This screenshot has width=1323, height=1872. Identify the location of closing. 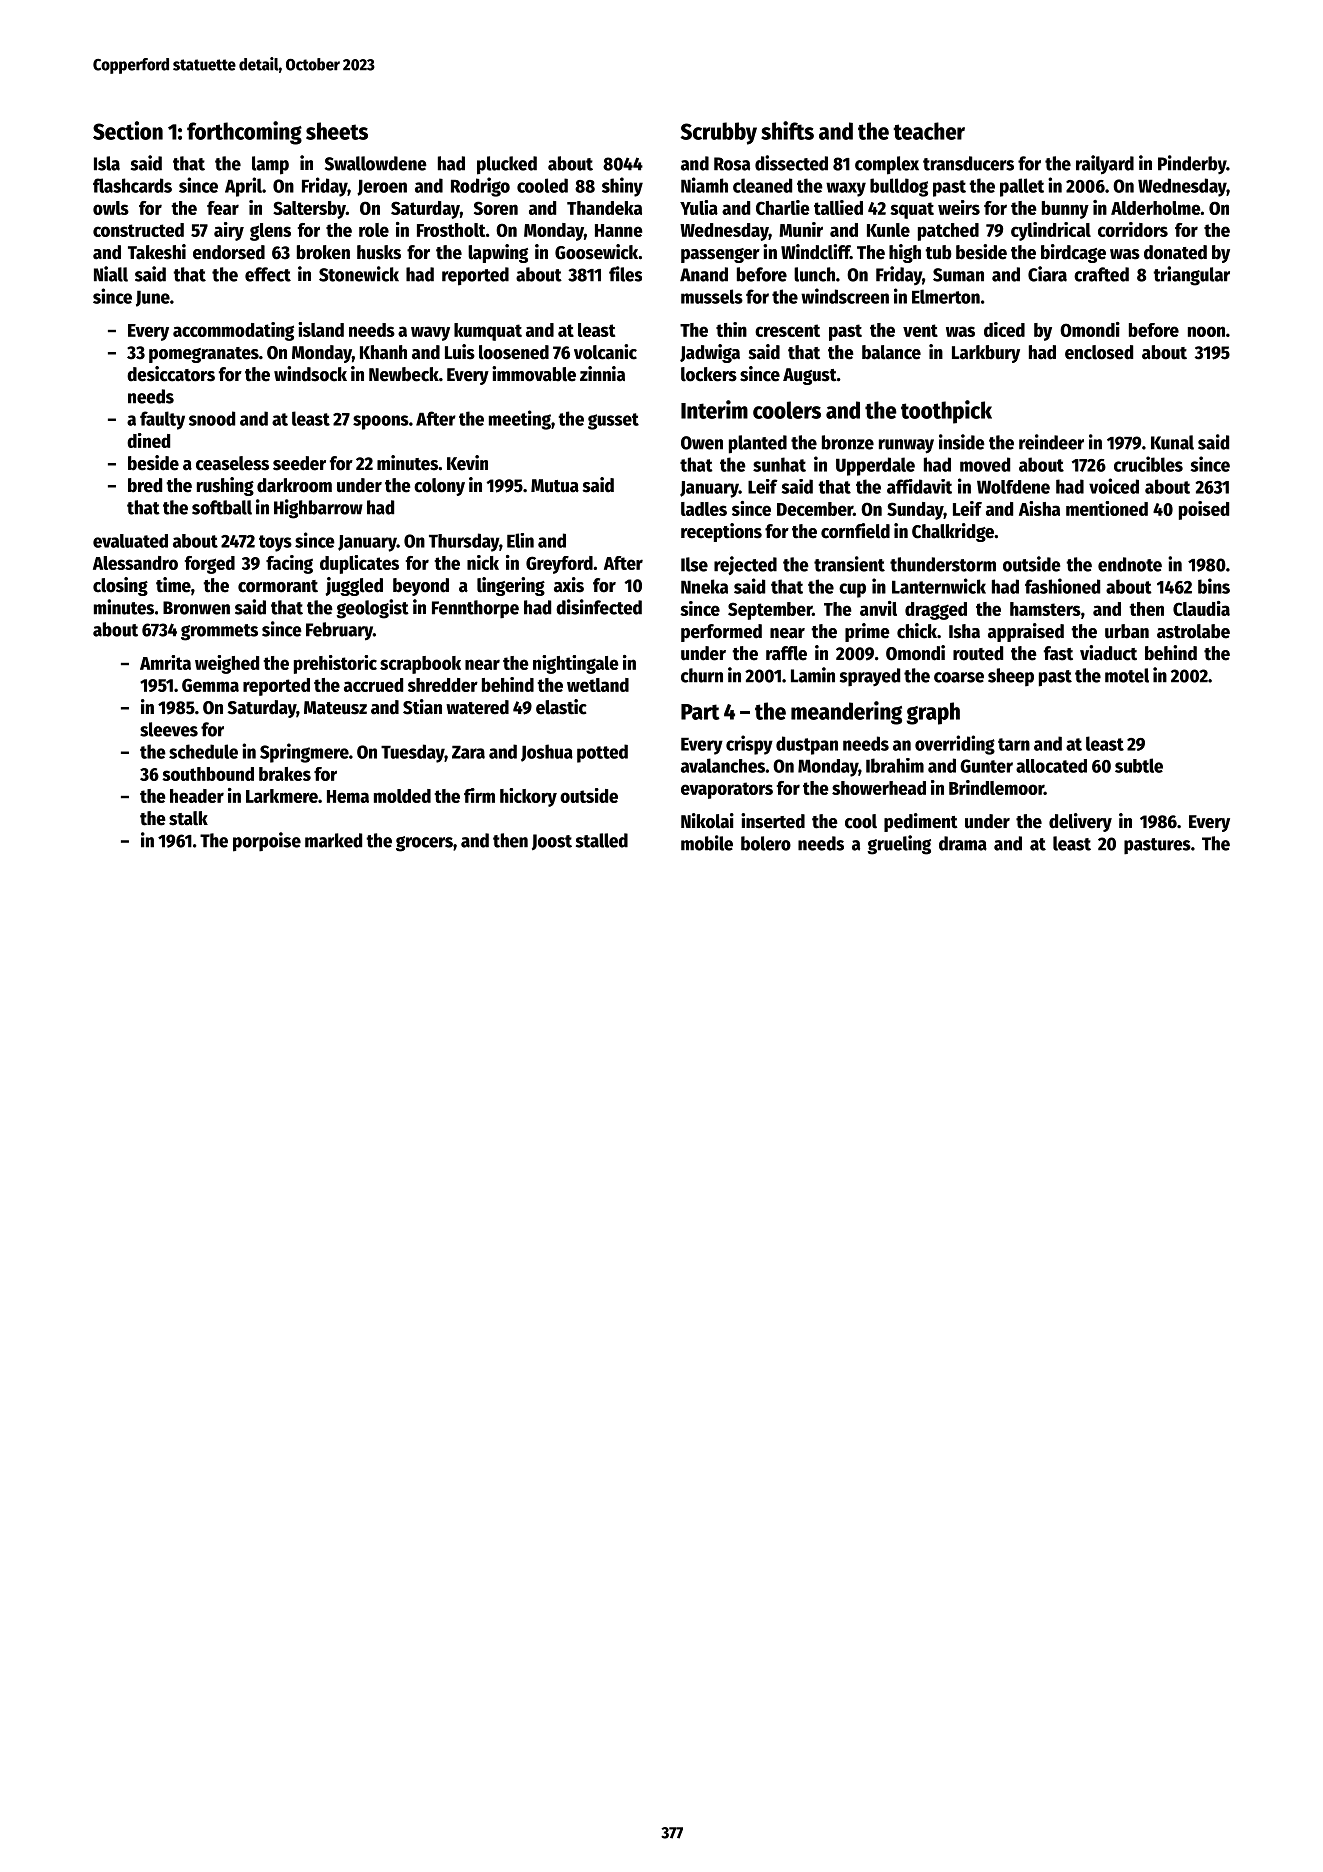
(120, 586).
